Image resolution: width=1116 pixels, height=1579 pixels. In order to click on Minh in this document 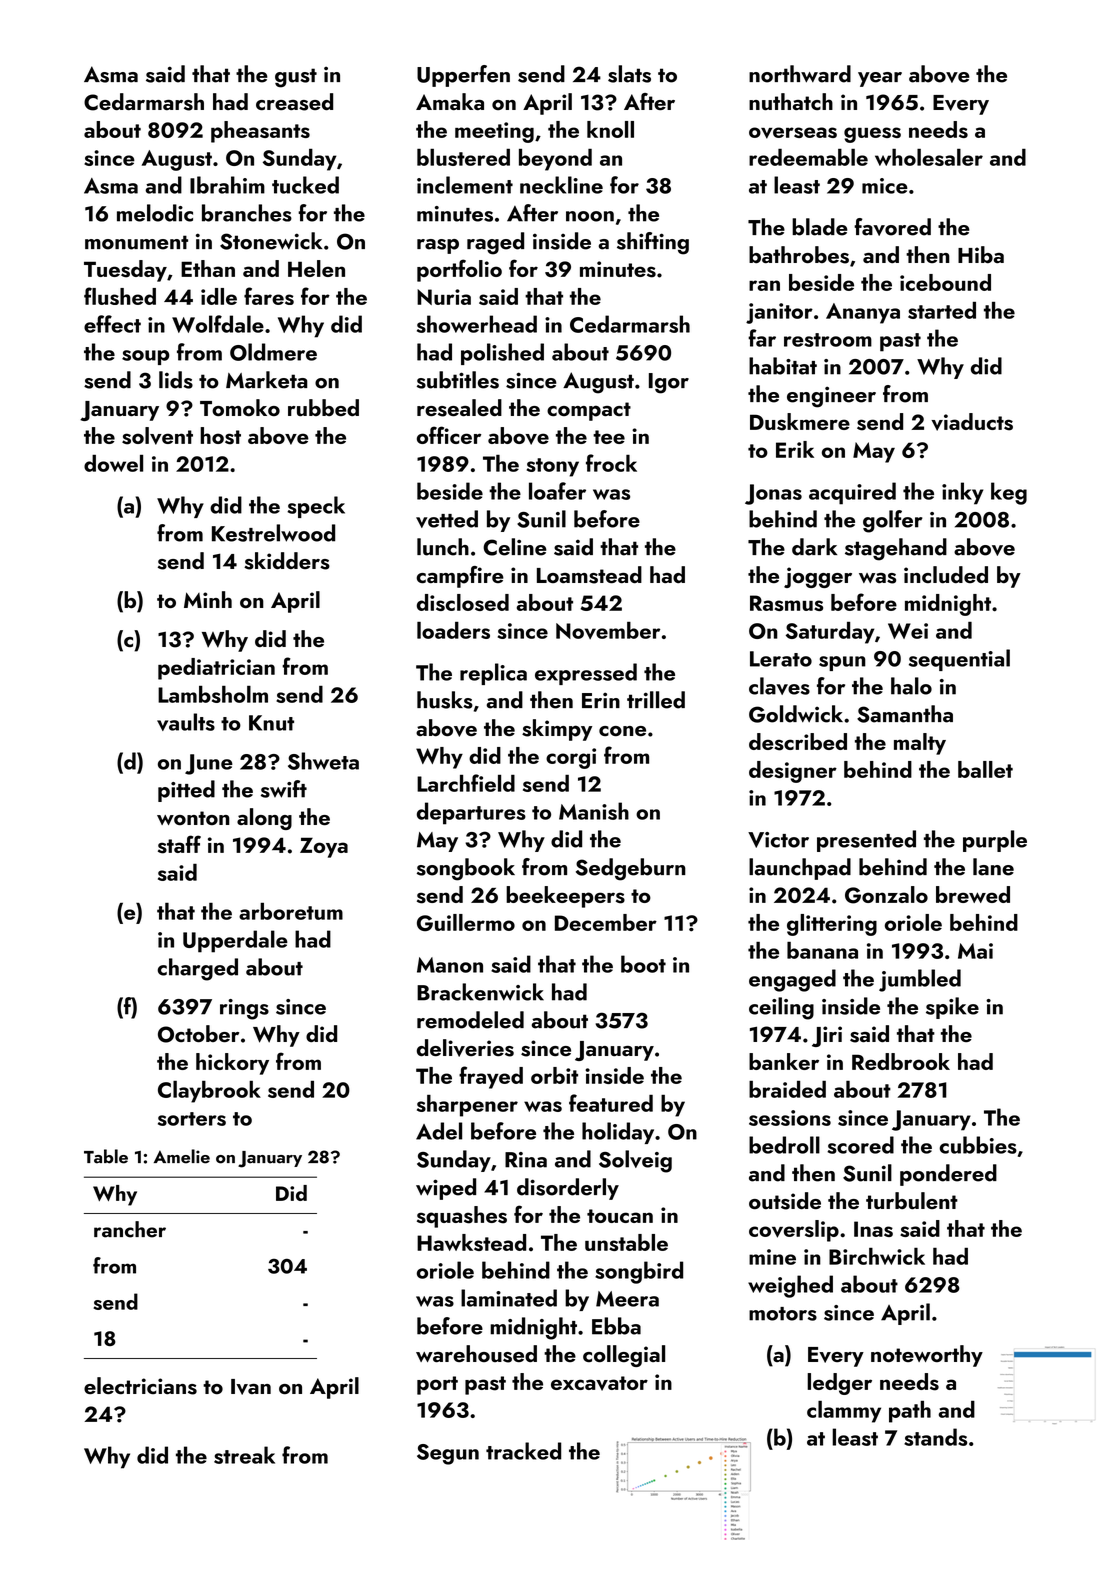, I will do `click(208, 599)`.
